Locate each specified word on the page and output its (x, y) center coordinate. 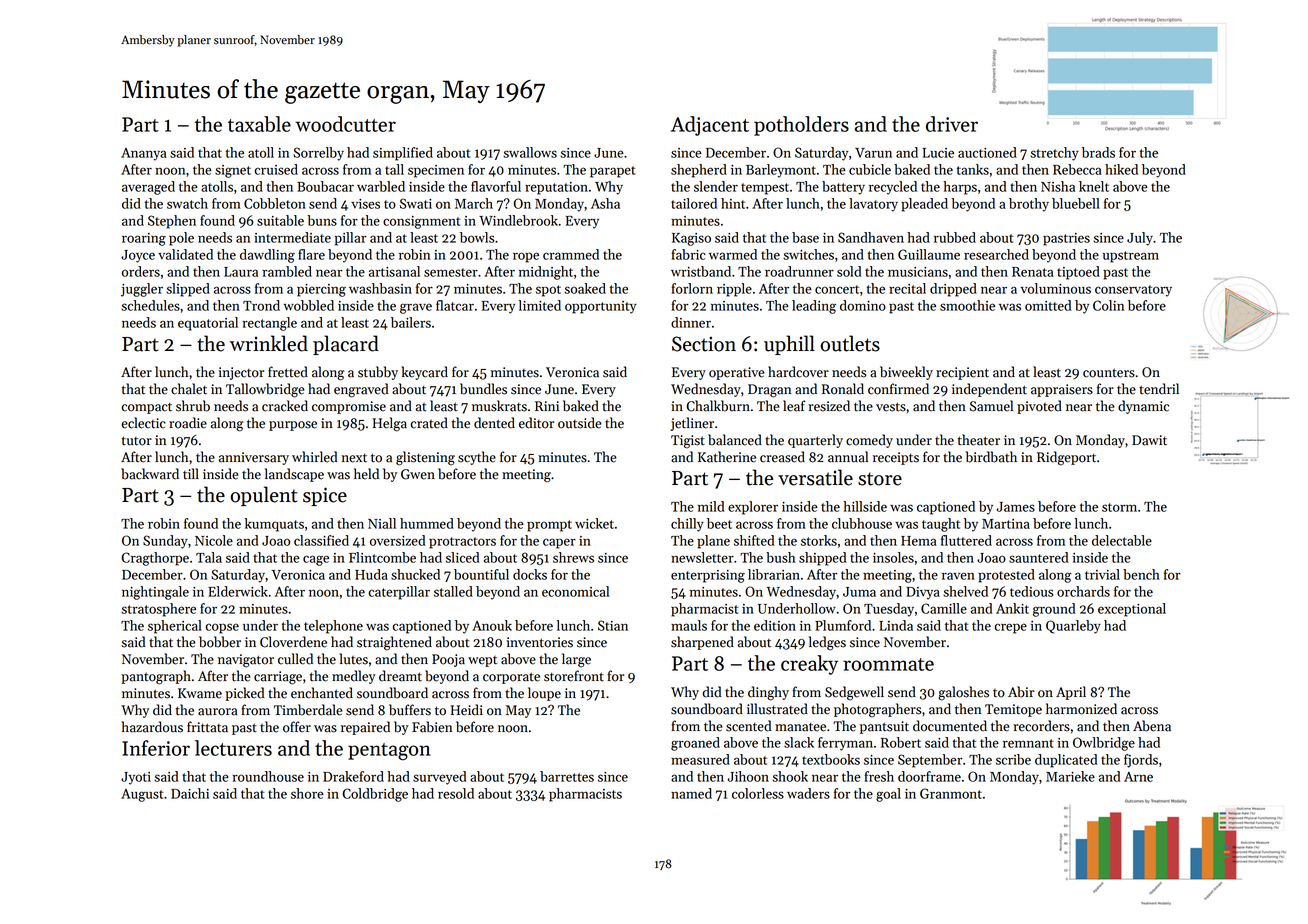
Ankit (1012, 608)
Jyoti (136, 778)
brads (1098, 152)
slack (799, 742)
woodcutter (346, 124)
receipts (896, 458)
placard (346, 345)
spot (548, 291)
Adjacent (710, 126)
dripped (953, 290)
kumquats (274, 525)
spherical (175, 627)
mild (711, 506)
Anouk (492, 625)
